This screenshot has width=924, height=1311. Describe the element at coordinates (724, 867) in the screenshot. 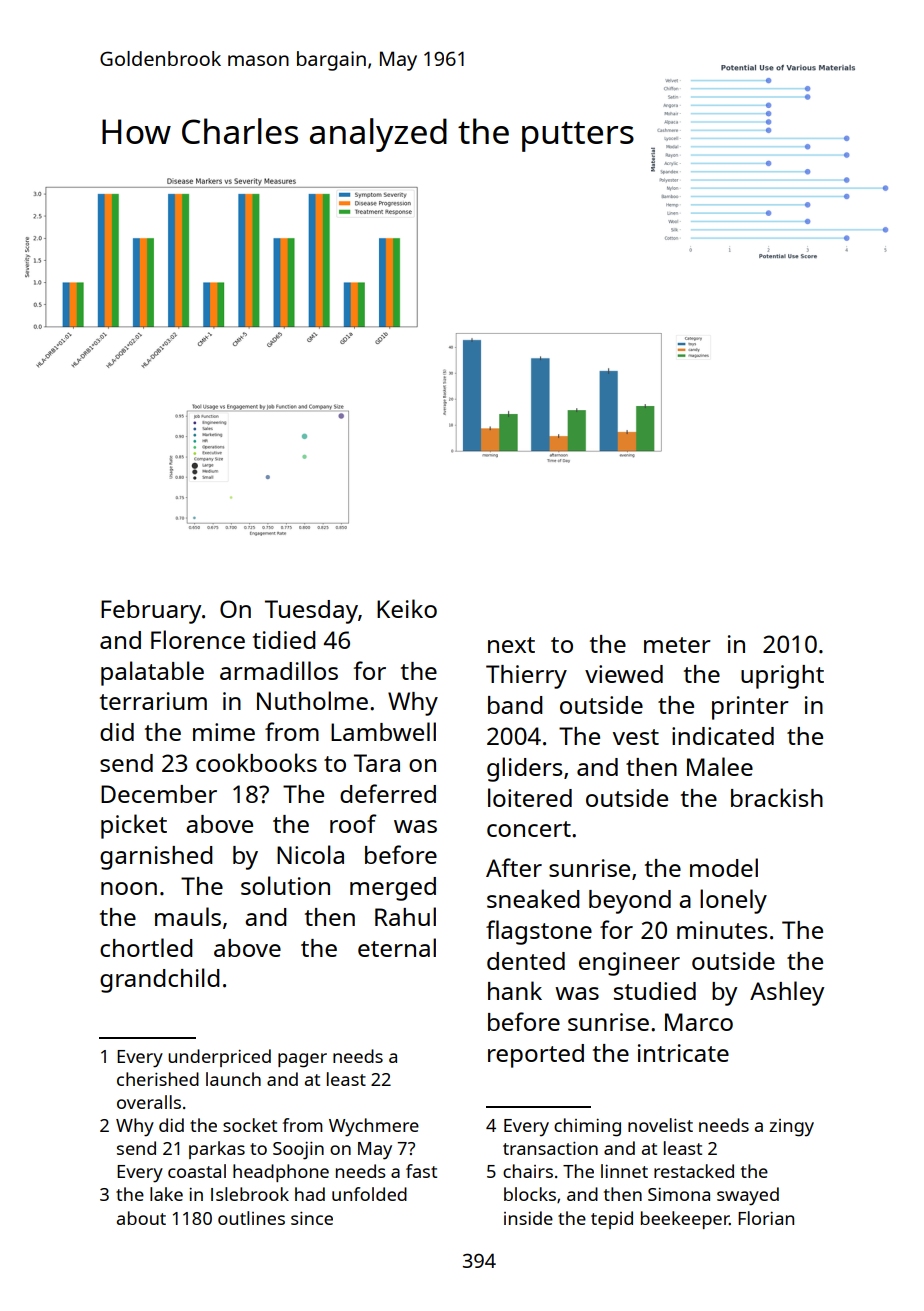

I see `model` at that location.
